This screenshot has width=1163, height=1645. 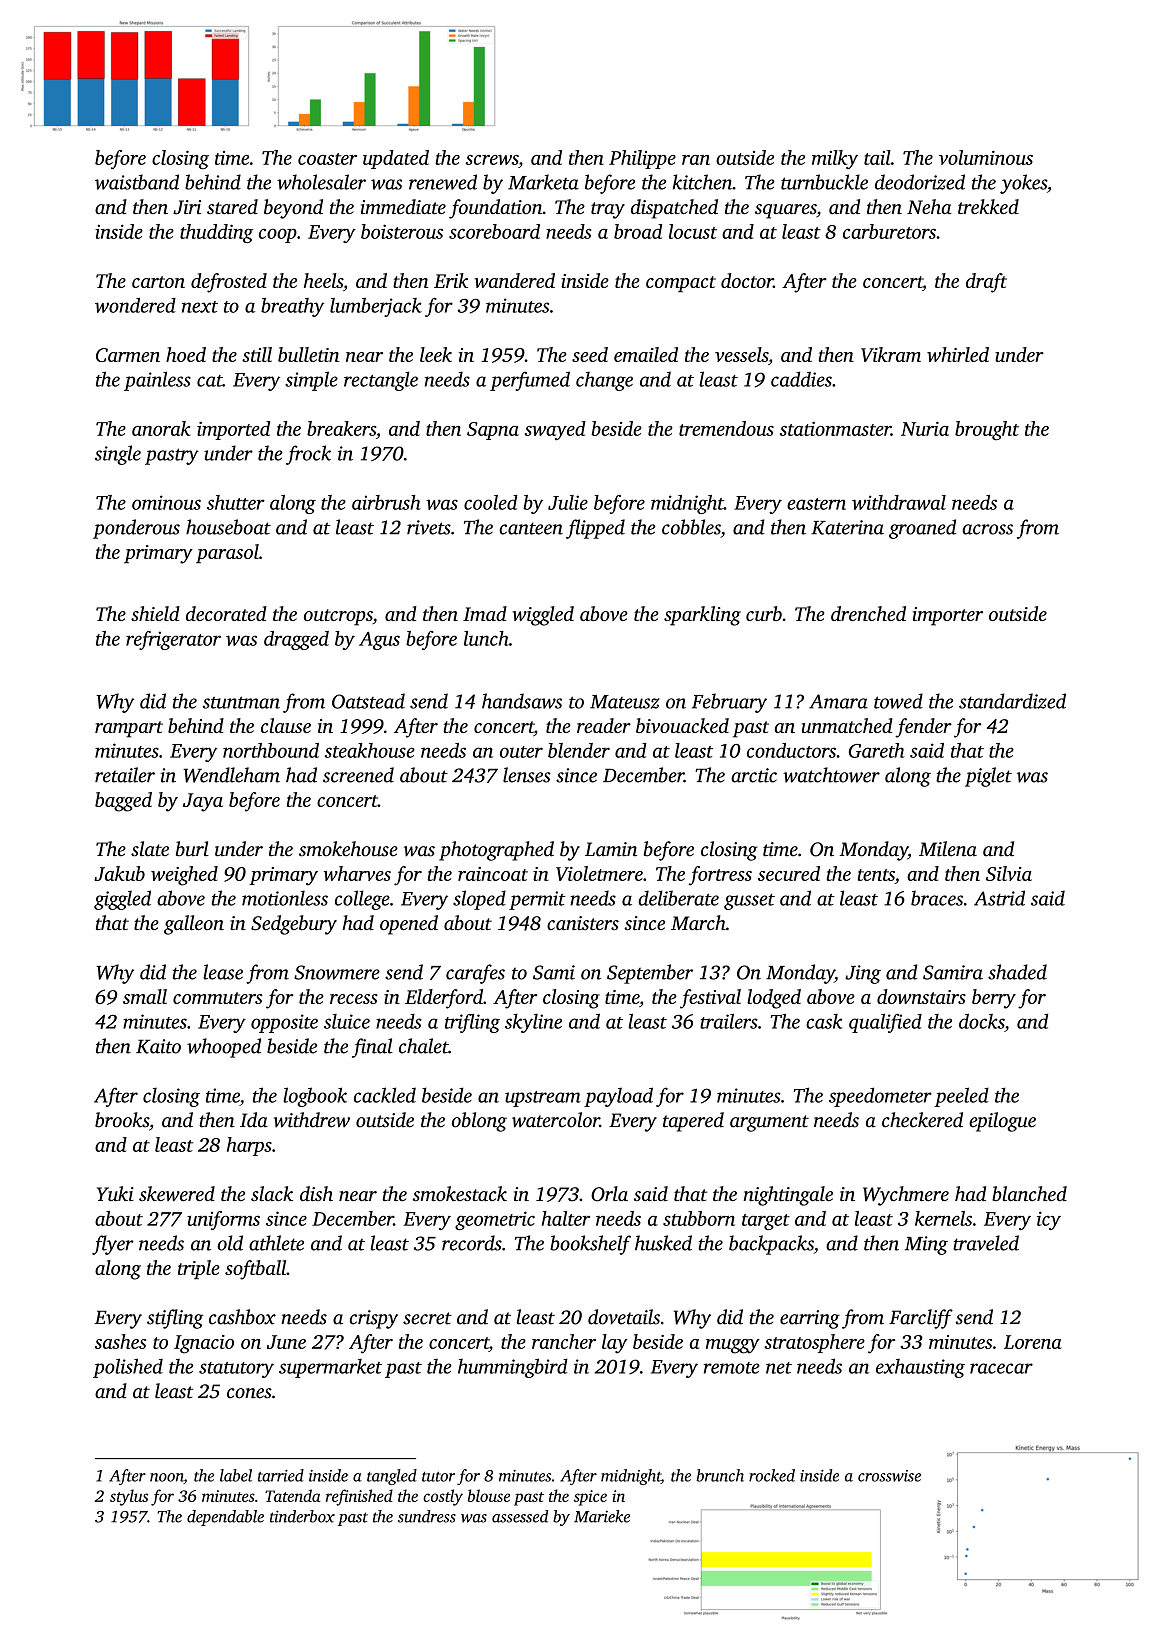 I want to click on shield, so click(x=155, y=613).
